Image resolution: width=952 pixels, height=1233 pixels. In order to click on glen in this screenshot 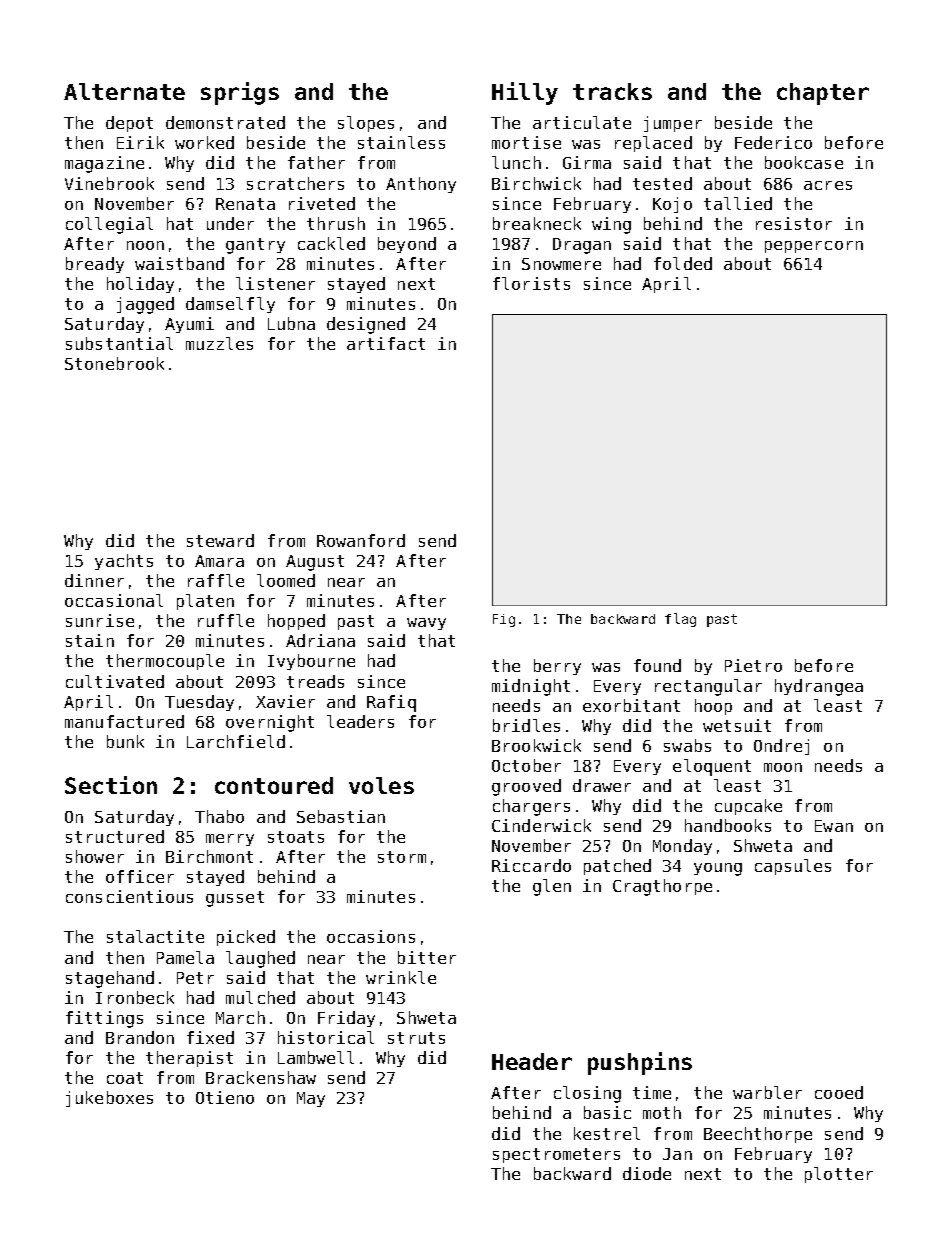, I will do `click(552, 887)`.
